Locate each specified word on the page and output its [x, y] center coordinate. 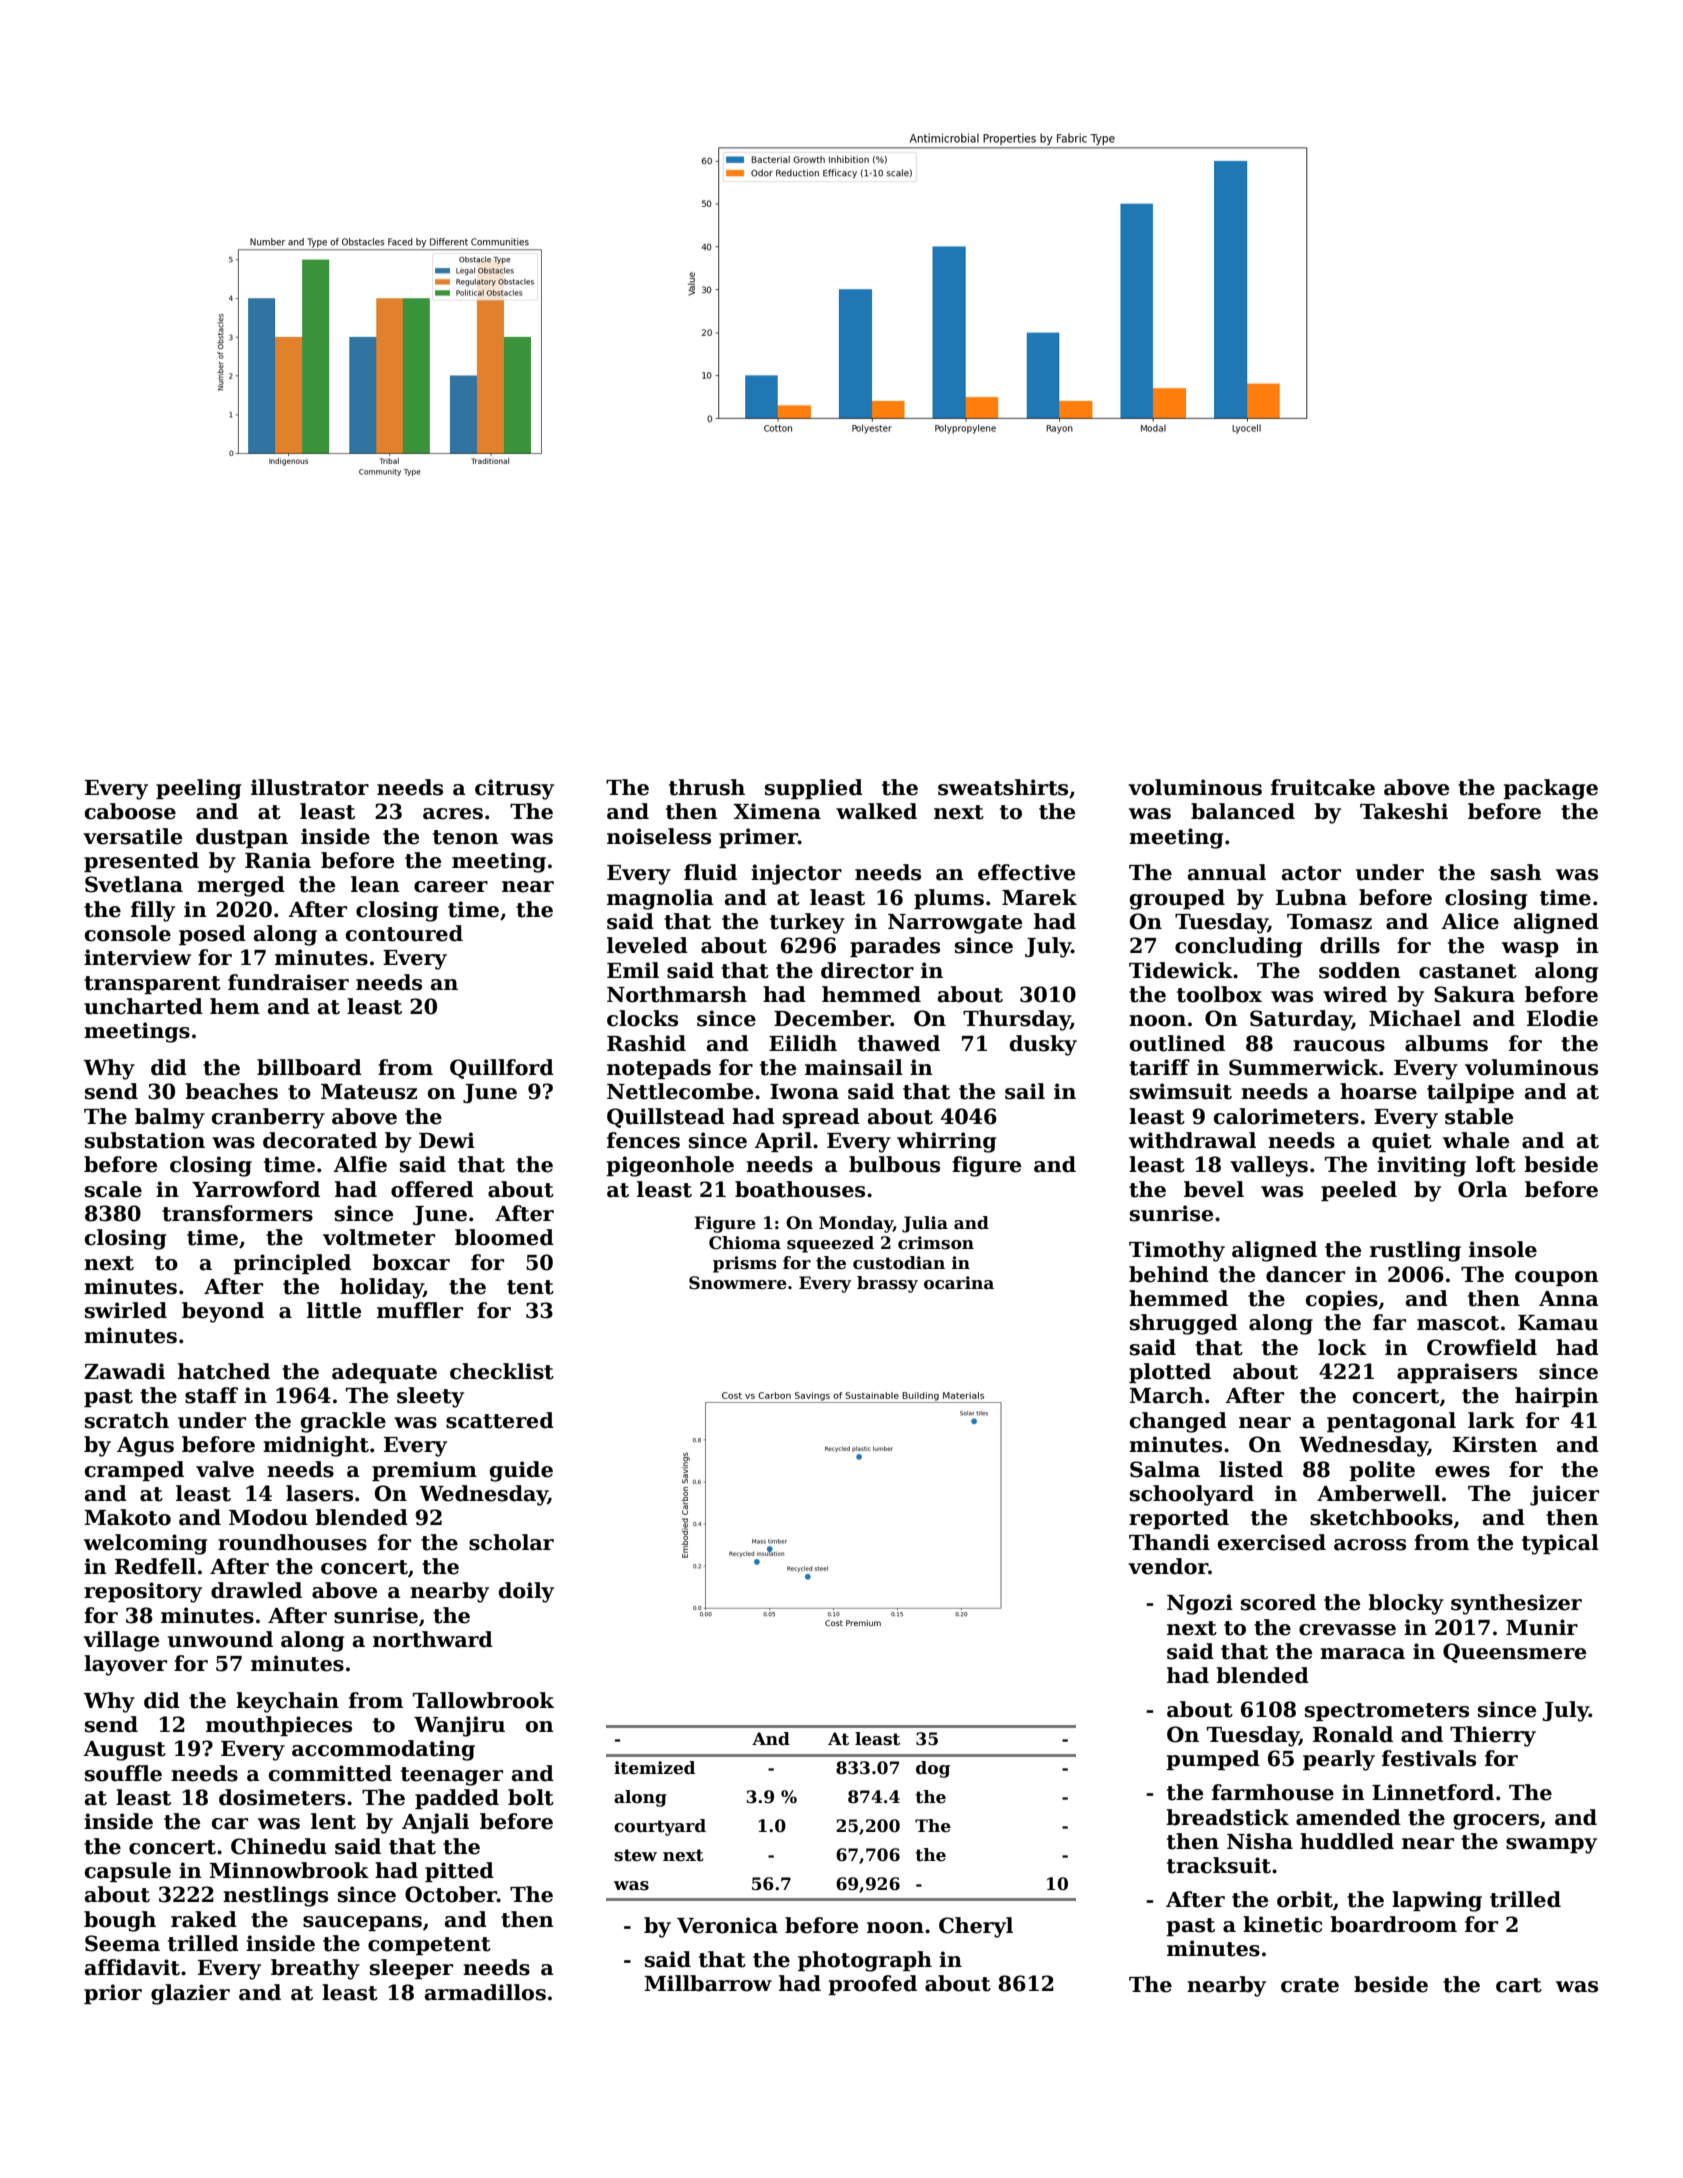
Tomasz [1329, 922]
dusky [1043, 1045]
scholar [511, 1542]
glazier [190, 1994]
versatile [132, 836]
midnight [316, 1446]
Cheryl [976, 1927]
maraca [1362, 1654]
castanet [1468, 971]
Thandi [1169, 1542]
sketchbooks [1381, 1517]
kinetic [1282, 1924]
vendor [1168, 1566]
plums [949, 899]
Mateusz [369, 1092]
